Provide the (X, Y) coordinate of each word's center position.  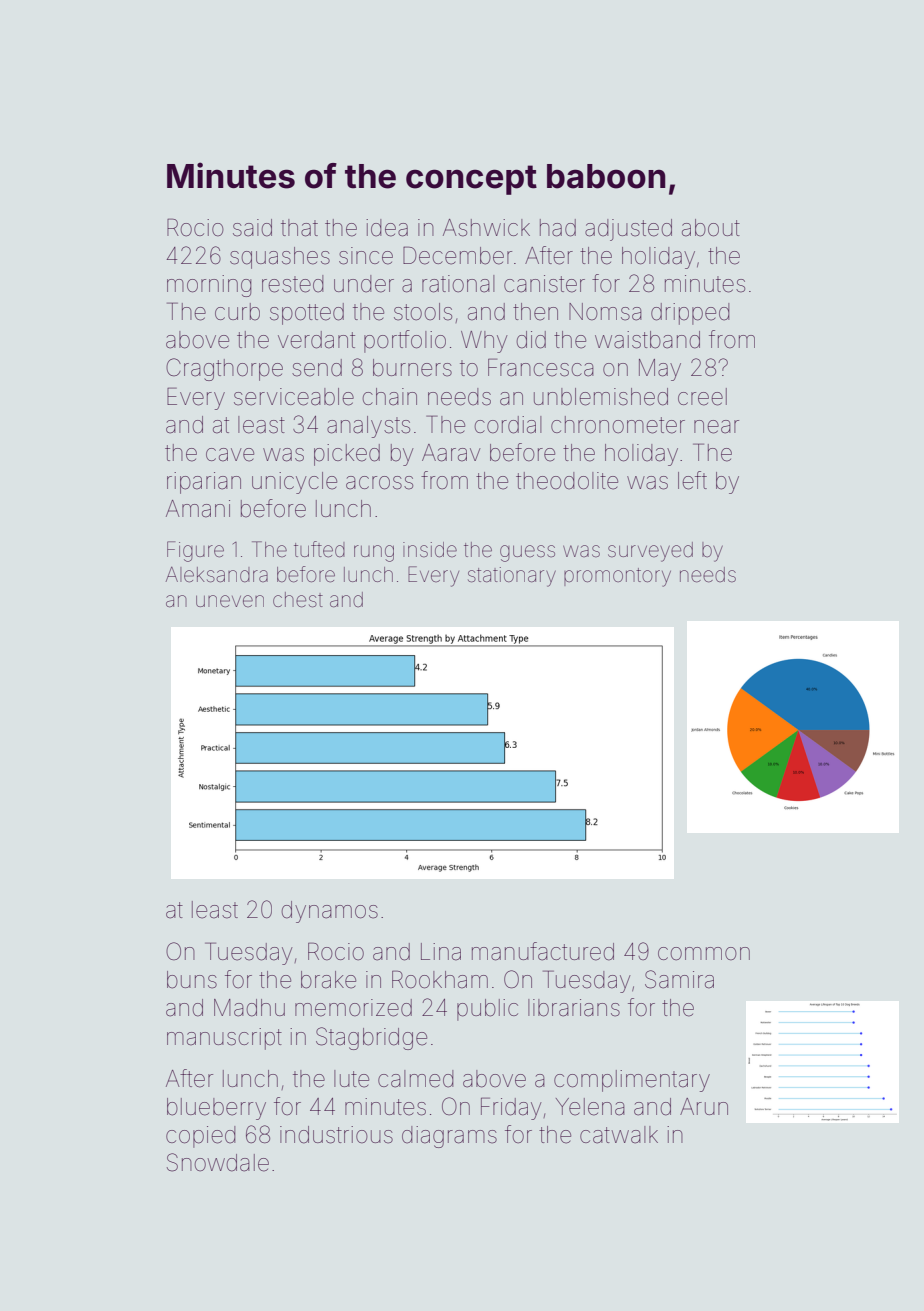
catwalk (619, 1135)
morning (209, 286)
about (711, 228)
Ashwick (486, 228)
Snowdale (218, 1162)
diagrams (449, 1137)
